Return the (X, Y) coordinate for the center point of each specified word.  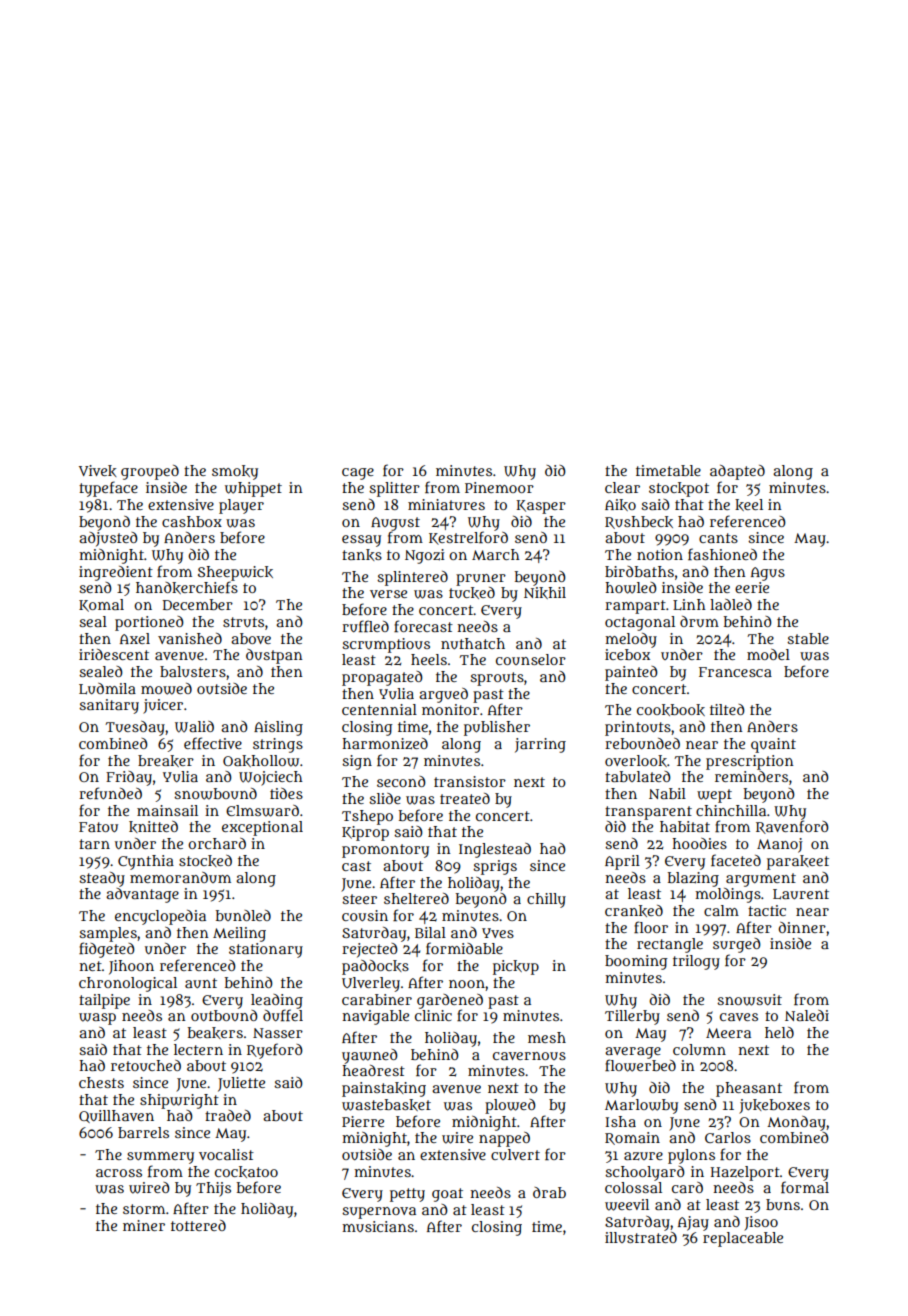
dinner (802, 927)
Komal (101, 605)
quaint (773, 745)
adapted (737, 472)
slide (385, 798)
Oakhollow (261, 761)
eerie (752, 587)
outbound (224, 1015)
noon (467, 984)
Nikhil (545, 593)
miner (144, 1225)
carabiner (377, 999)
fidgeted (107, 950)
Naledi (807, 1015)
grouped (150, 472)
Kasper (541, 507)
